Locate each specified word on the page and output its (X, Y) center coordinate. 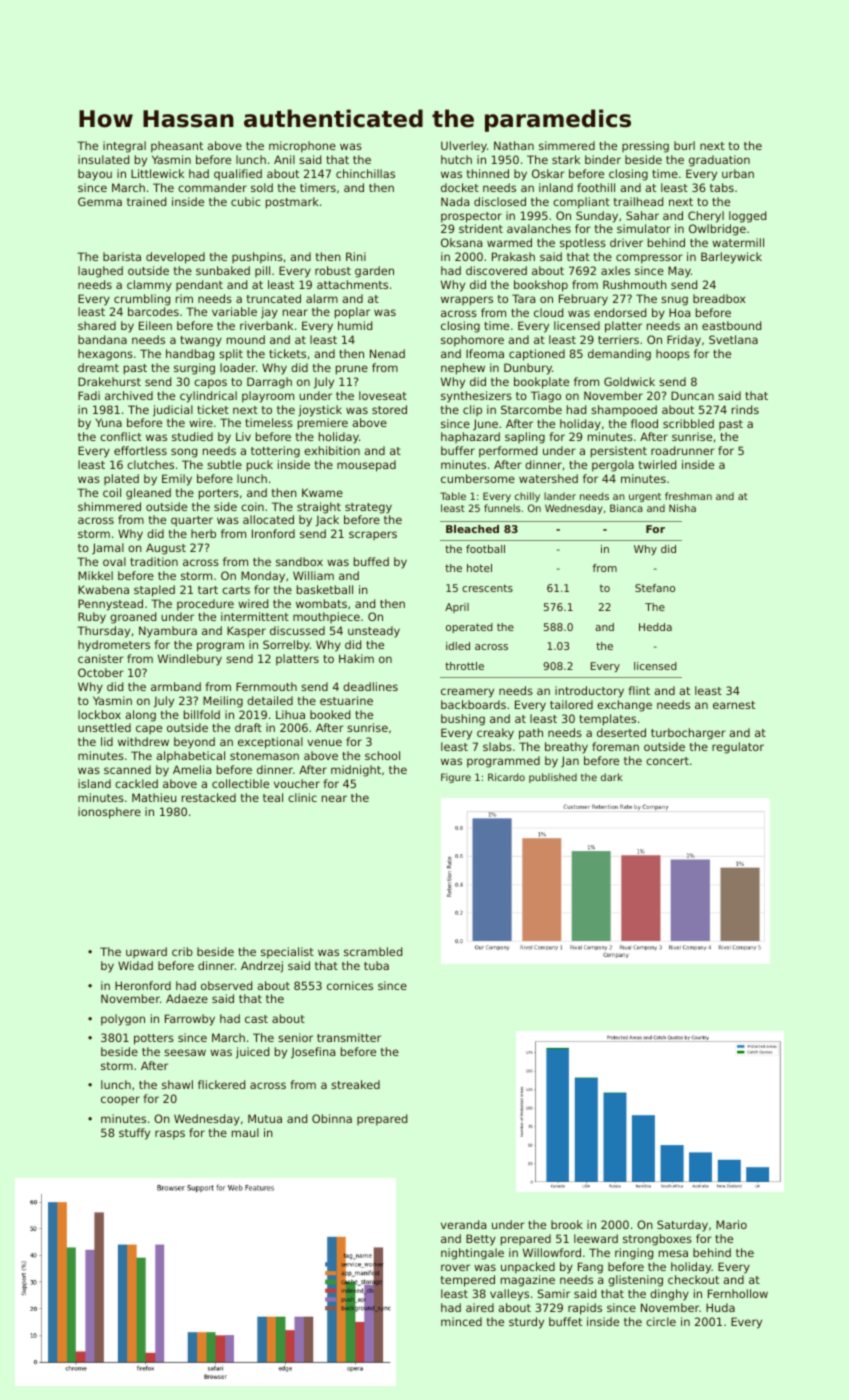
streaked (355, 1084)
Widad (135, 965)
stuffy (134, 1134)
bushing (463, 720)
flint (639, 690)
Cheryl (706, 217)
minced (461, 1321)
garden (374, 272)
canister (101, 658)
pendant (199, 285)
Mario (731, 1224)
